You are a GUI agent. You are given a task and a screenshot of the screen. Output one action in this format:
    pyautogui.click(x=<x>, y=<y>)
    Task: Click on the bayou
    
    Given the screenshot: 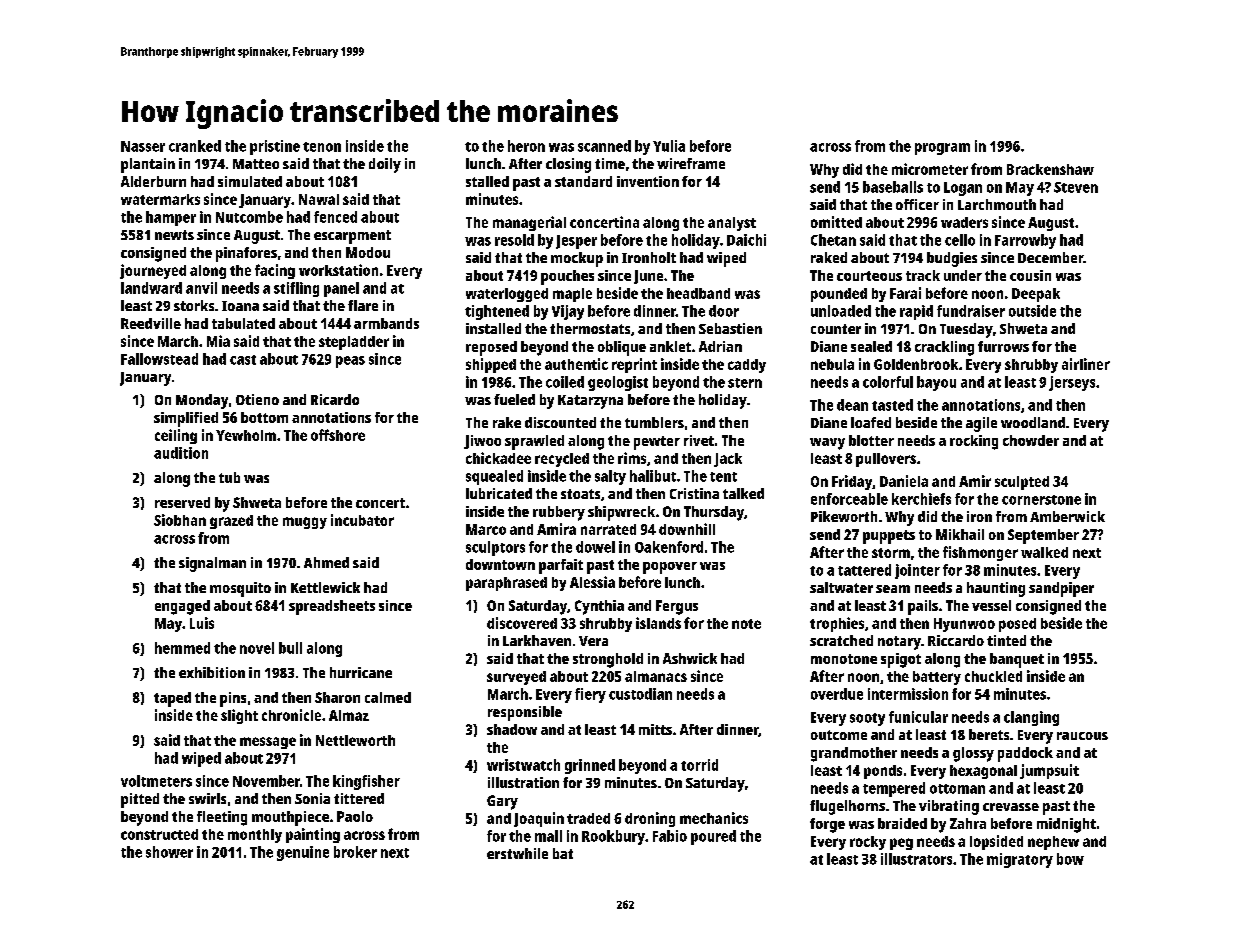 What is the action you would take?
    pyautogui.click(x=936, y=383)
